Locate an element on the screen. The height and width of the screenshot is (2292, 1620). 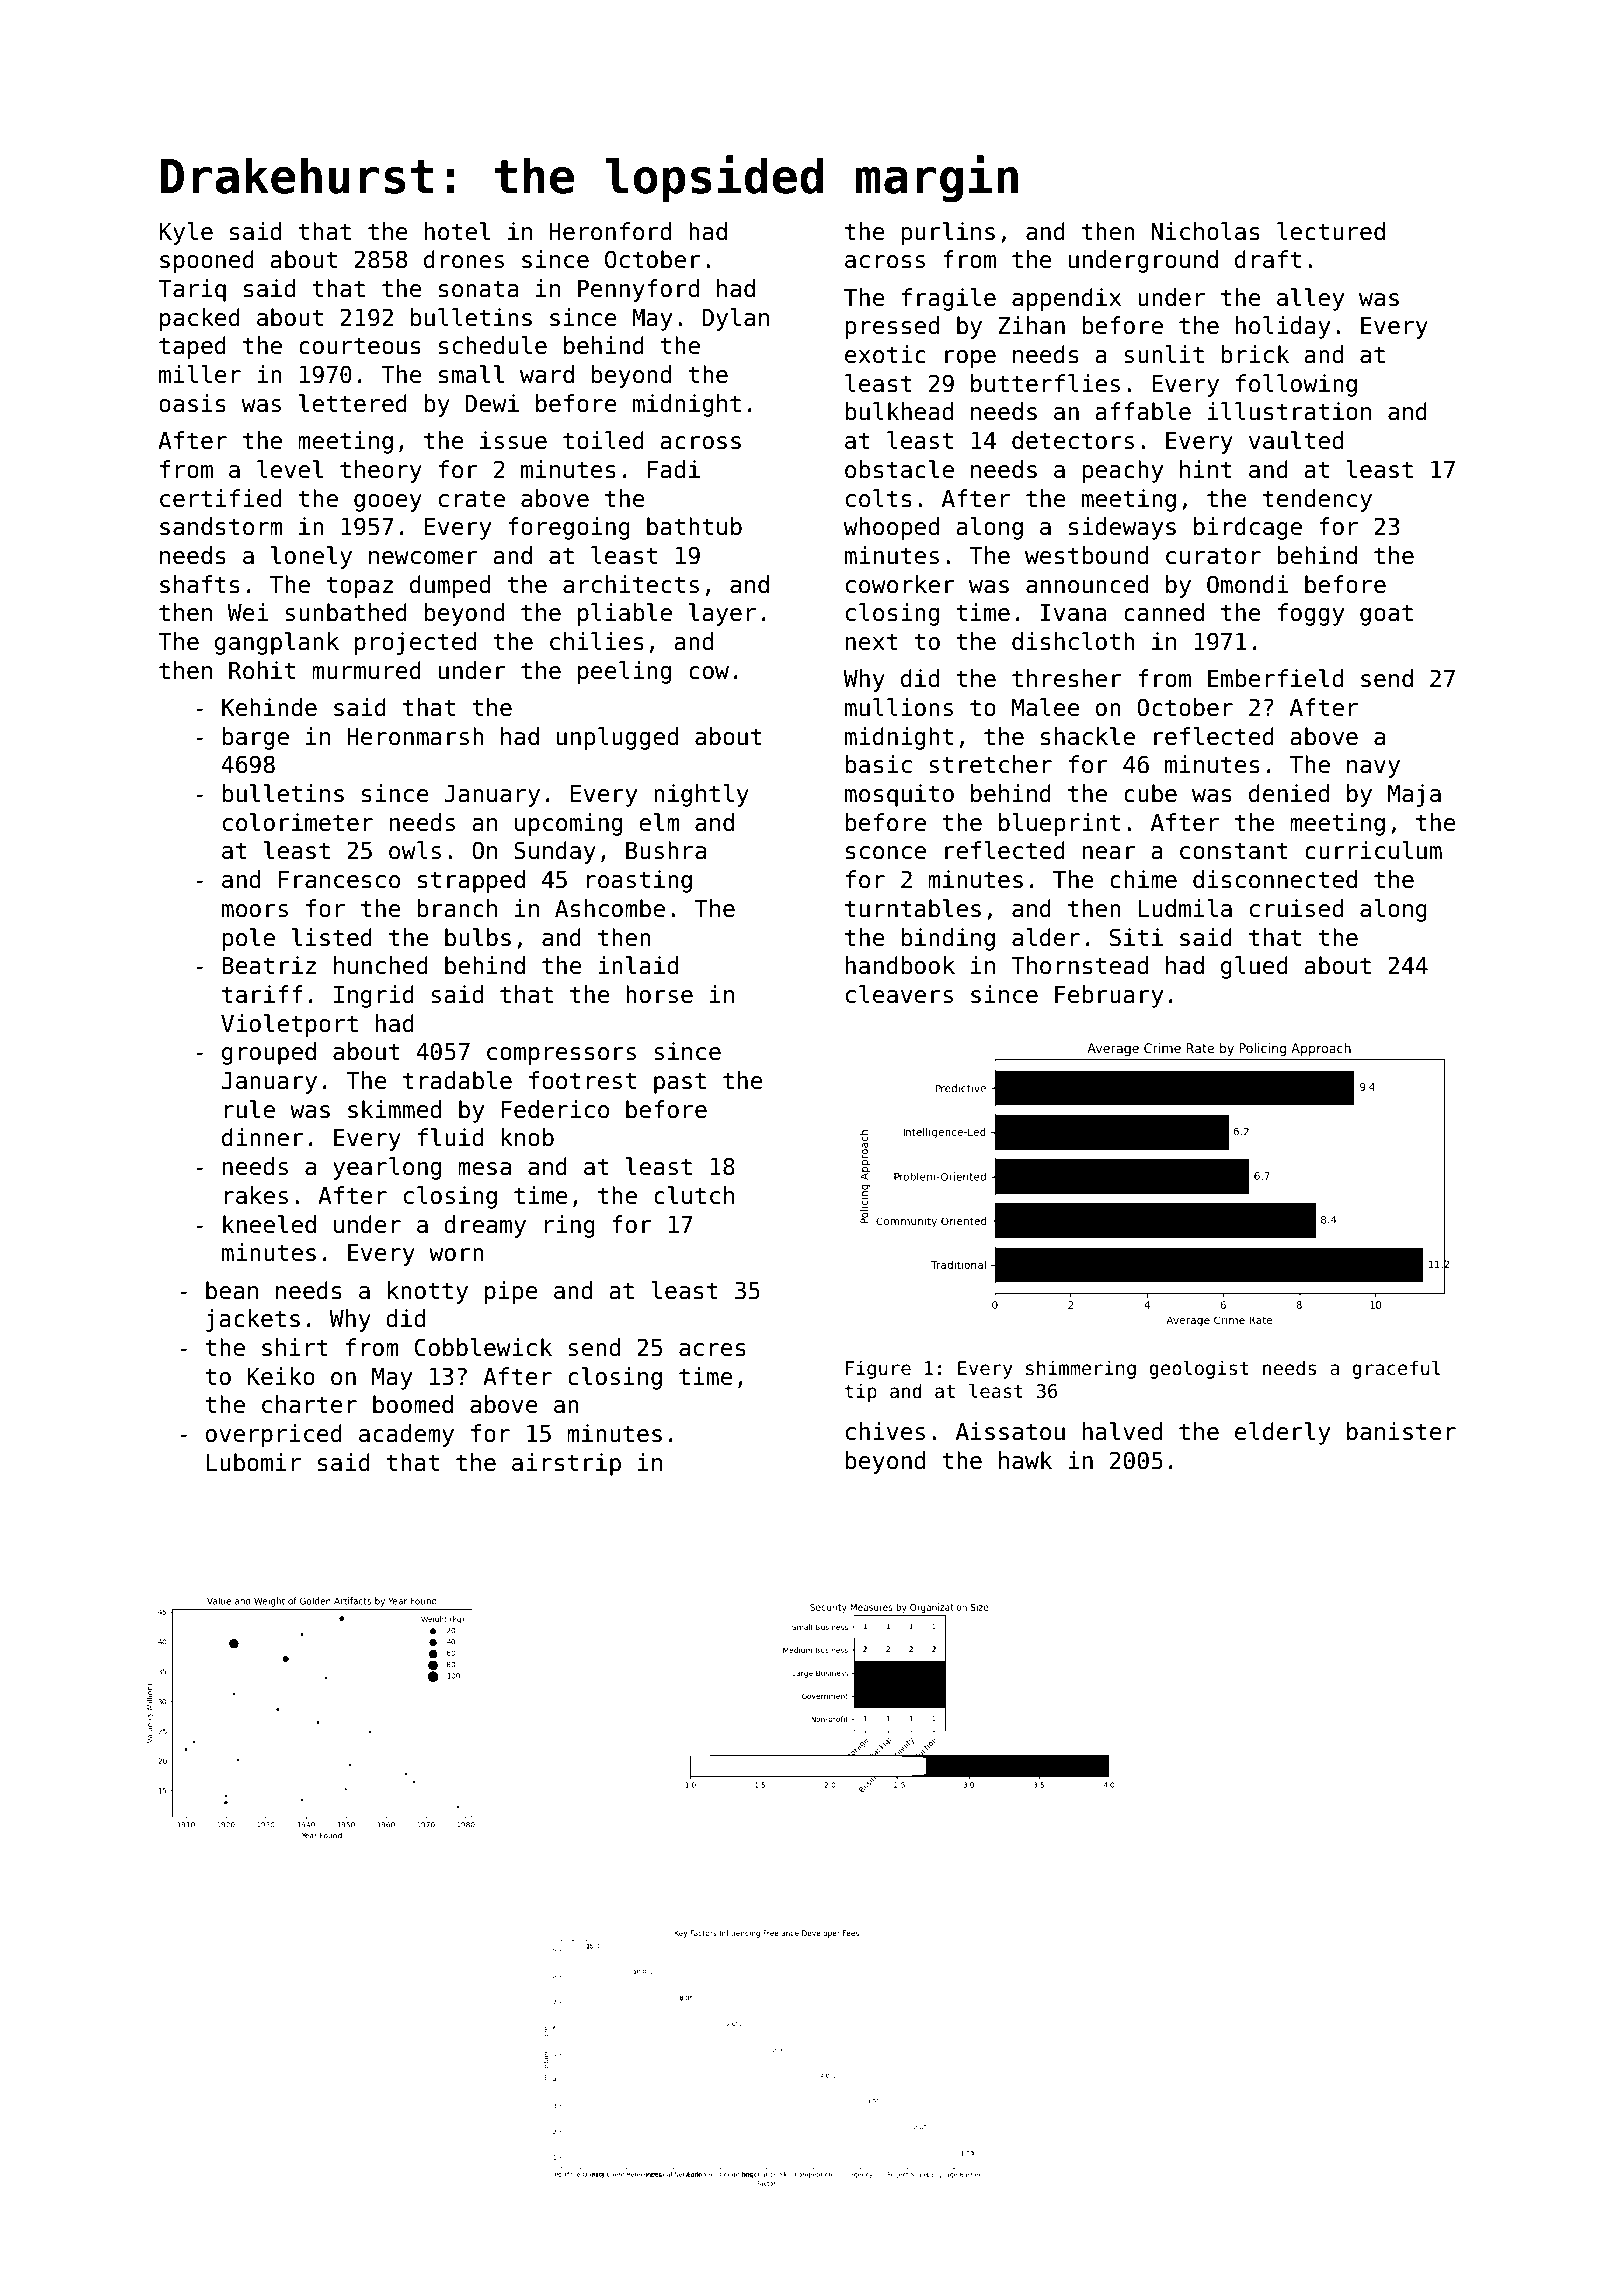
hawk is located at coordinates (1025, 1460).
